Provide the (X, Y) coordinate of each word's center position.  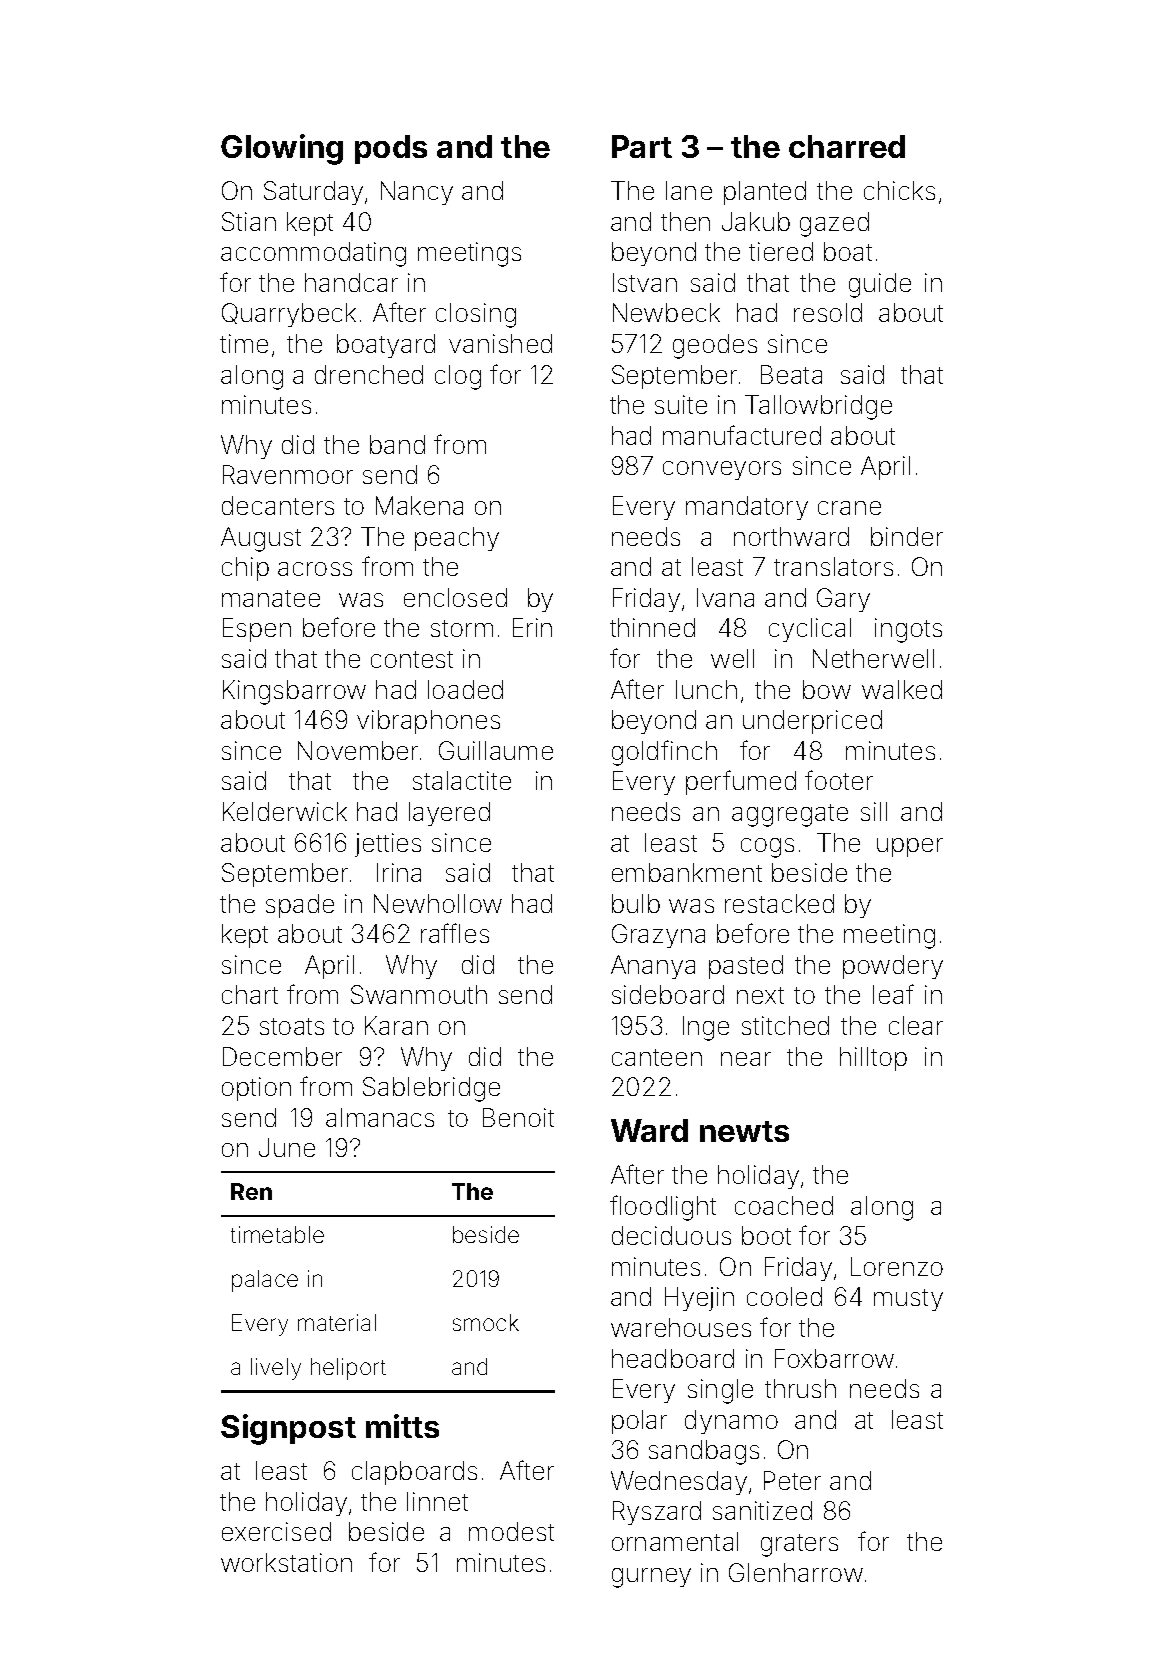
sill (874, 811)
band (397, 444)
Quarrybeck (289, 315)
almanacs (380, 1117)
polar (639, 1422)
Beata (791, 374)
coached (784, 1205)
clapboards (414, 1473)
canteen (657, 1057)
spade (300, 906)
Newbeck (666, 312)
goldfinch (664, 753)
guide (880, 285)
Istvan (645, 282)
